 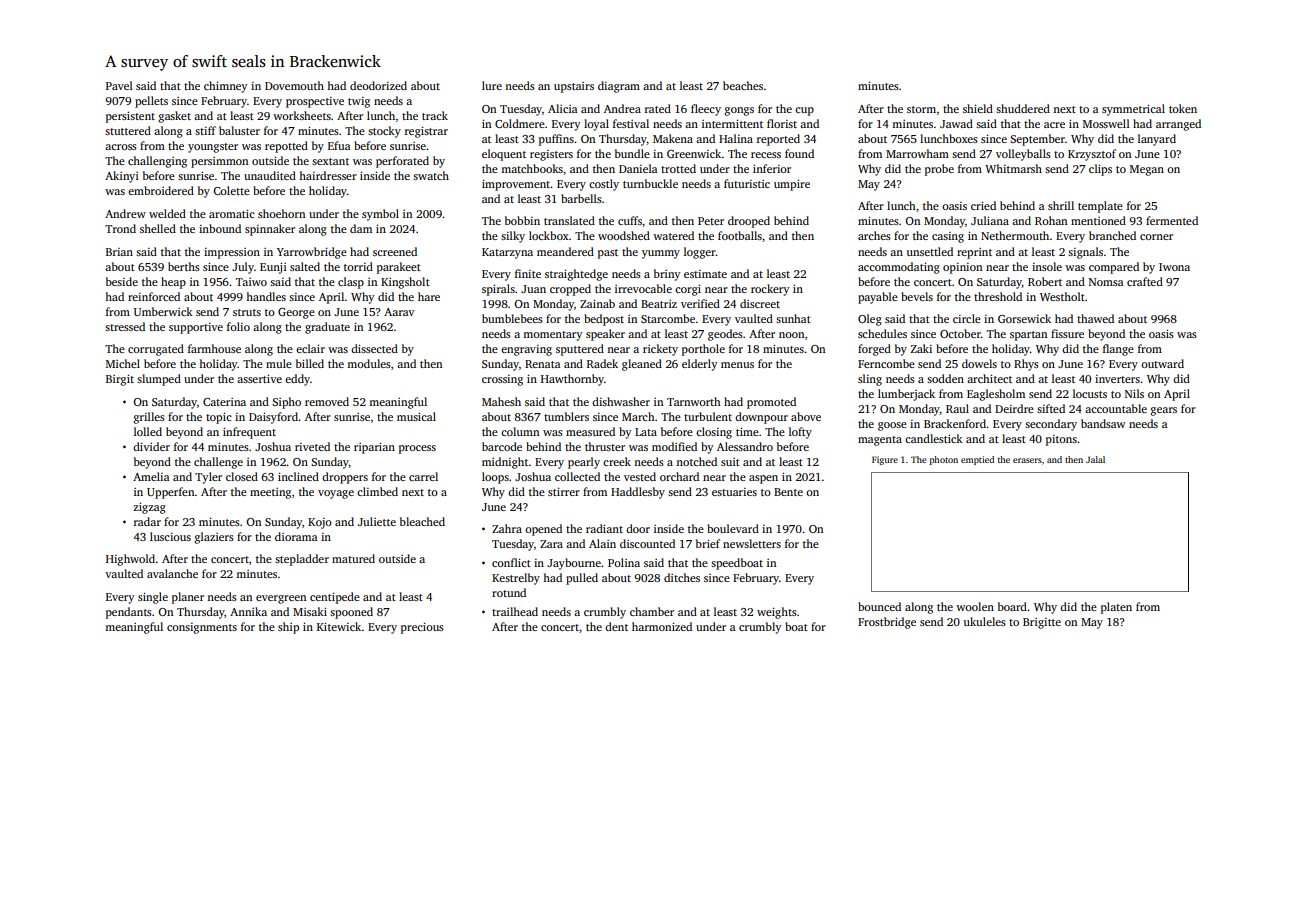 I want to click on Brian, so click(x=119, y=252).
